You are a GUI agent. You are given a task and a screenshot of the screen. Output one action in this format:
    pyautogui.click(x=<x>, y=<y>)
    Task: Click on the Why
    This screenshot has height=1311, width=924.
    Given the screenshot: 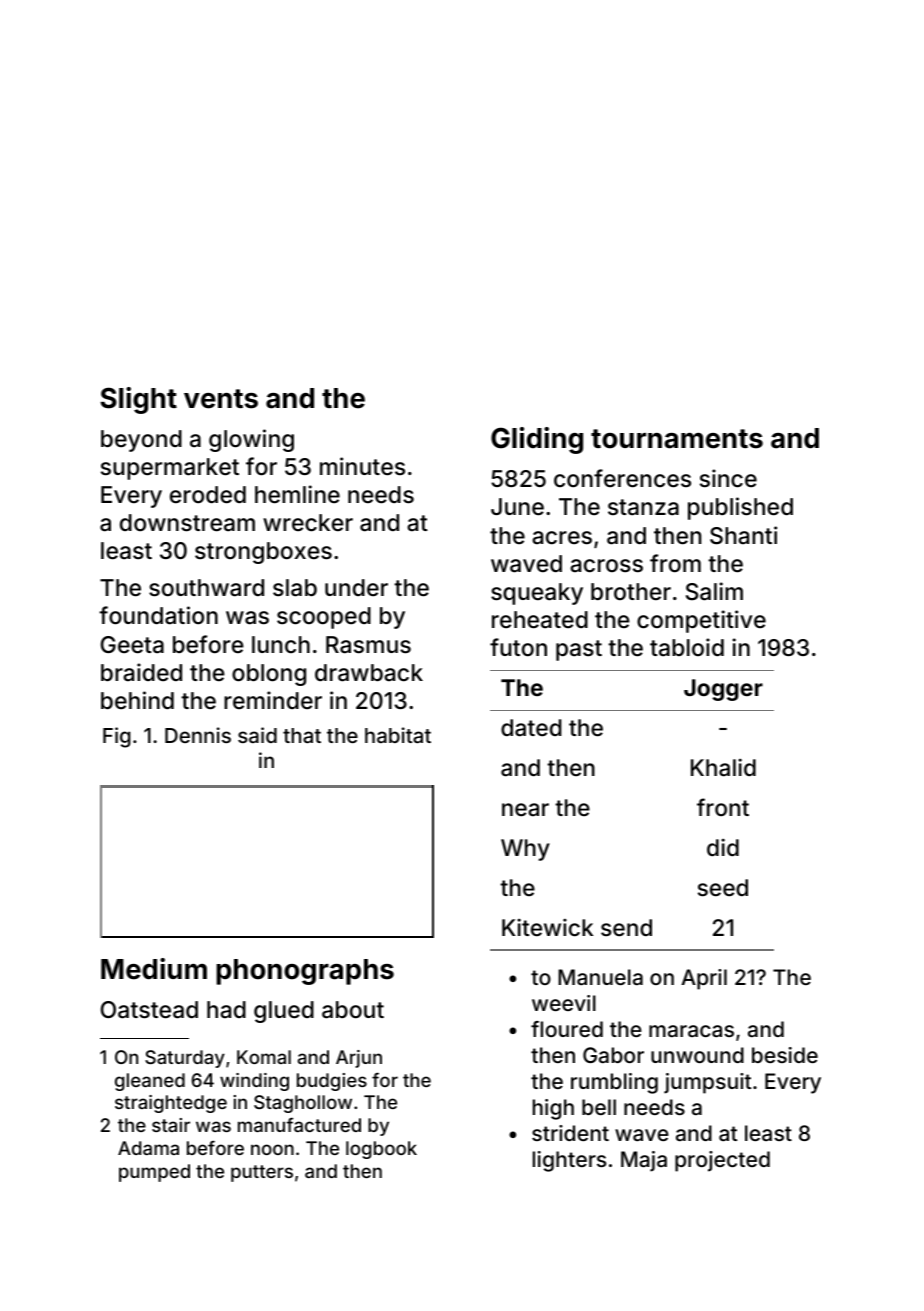 What is the action you would take?
    pyautogui.click(x=525, y=850)
